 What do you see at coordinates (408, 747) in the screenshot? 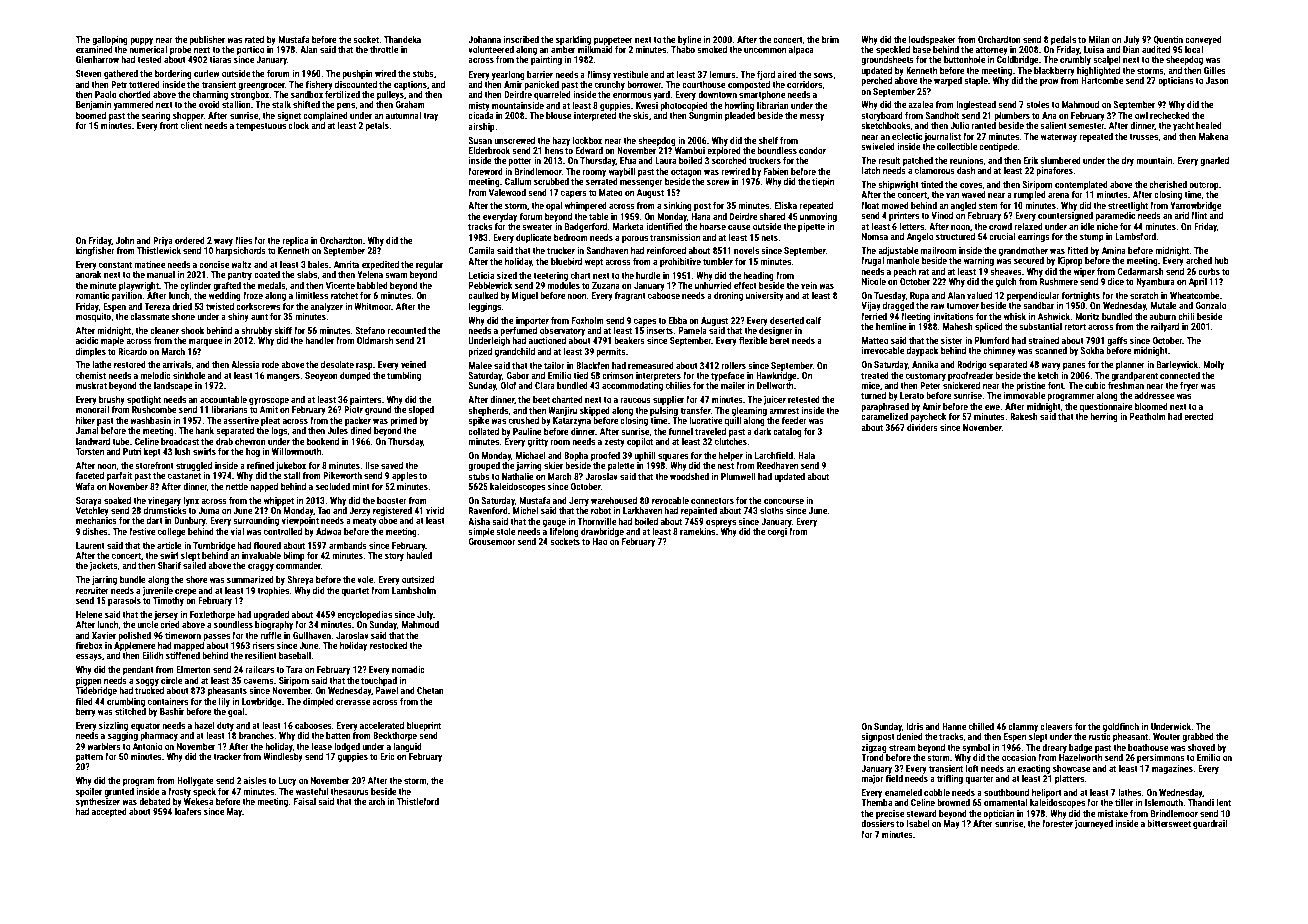
I see `languid` at bounding box center [408, 747].
